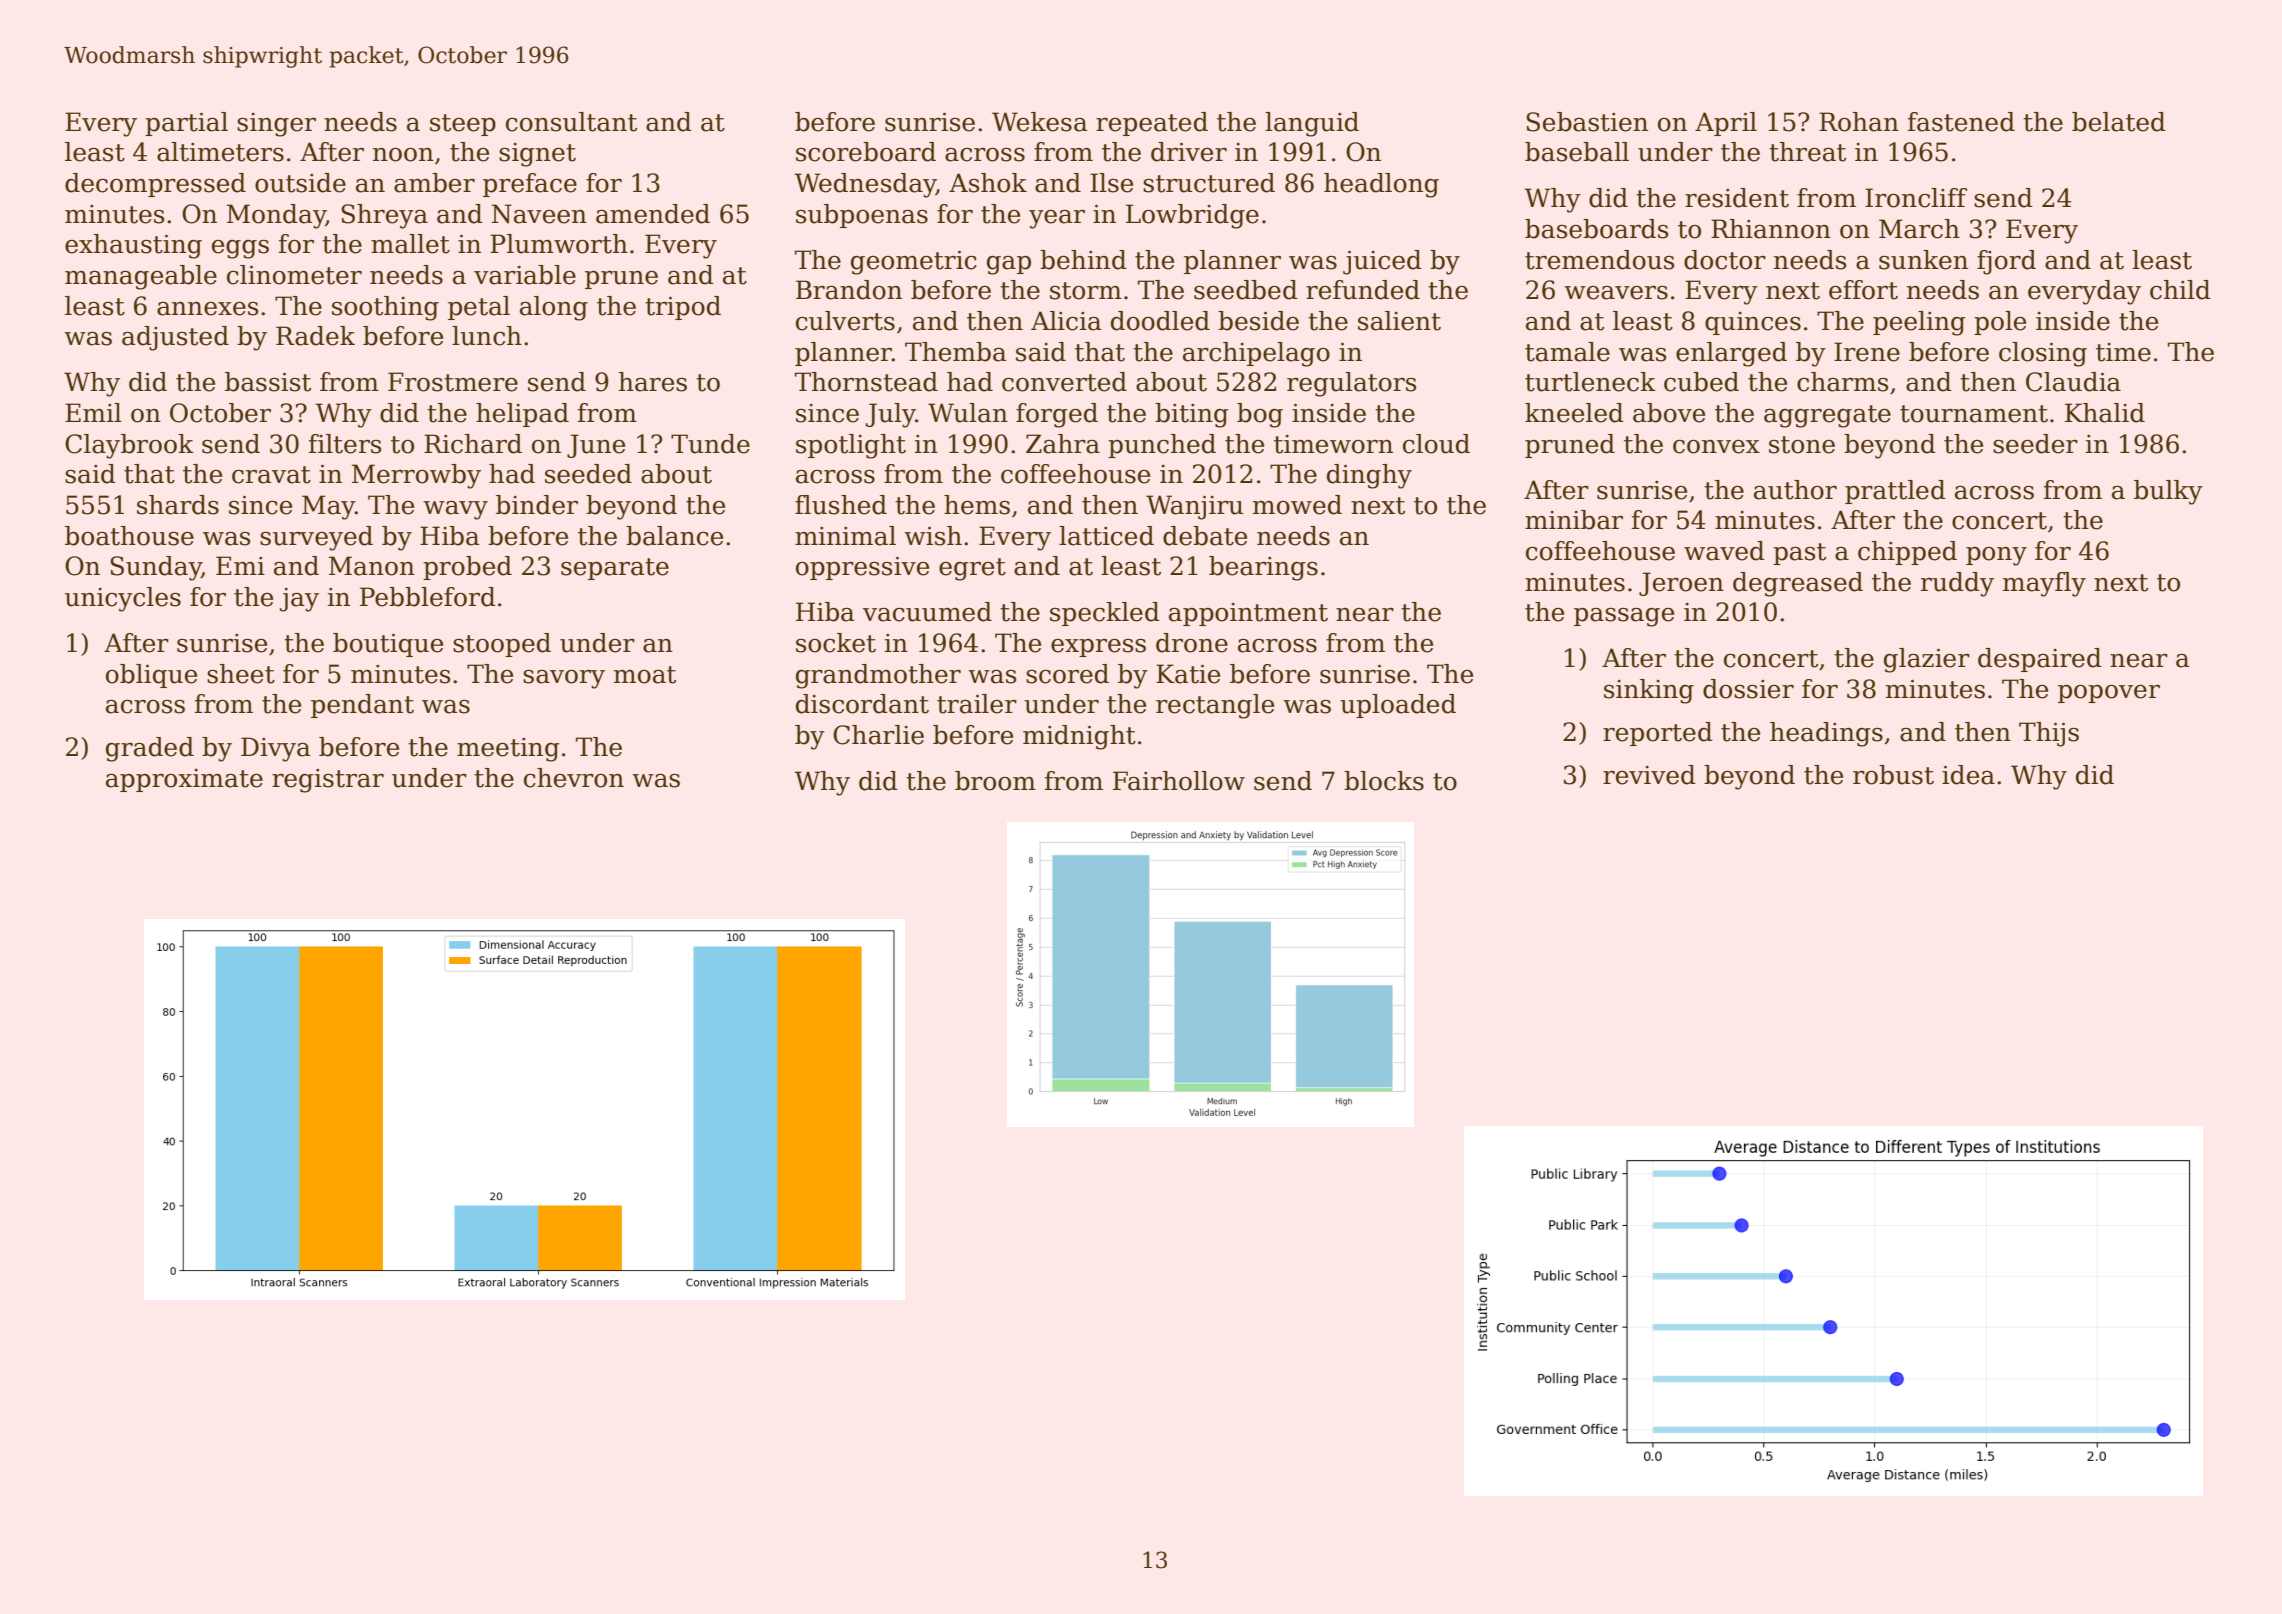  What do you see at coordinates (463, 125) in the page?
I see `steep` at bounding box center [463, 125].
